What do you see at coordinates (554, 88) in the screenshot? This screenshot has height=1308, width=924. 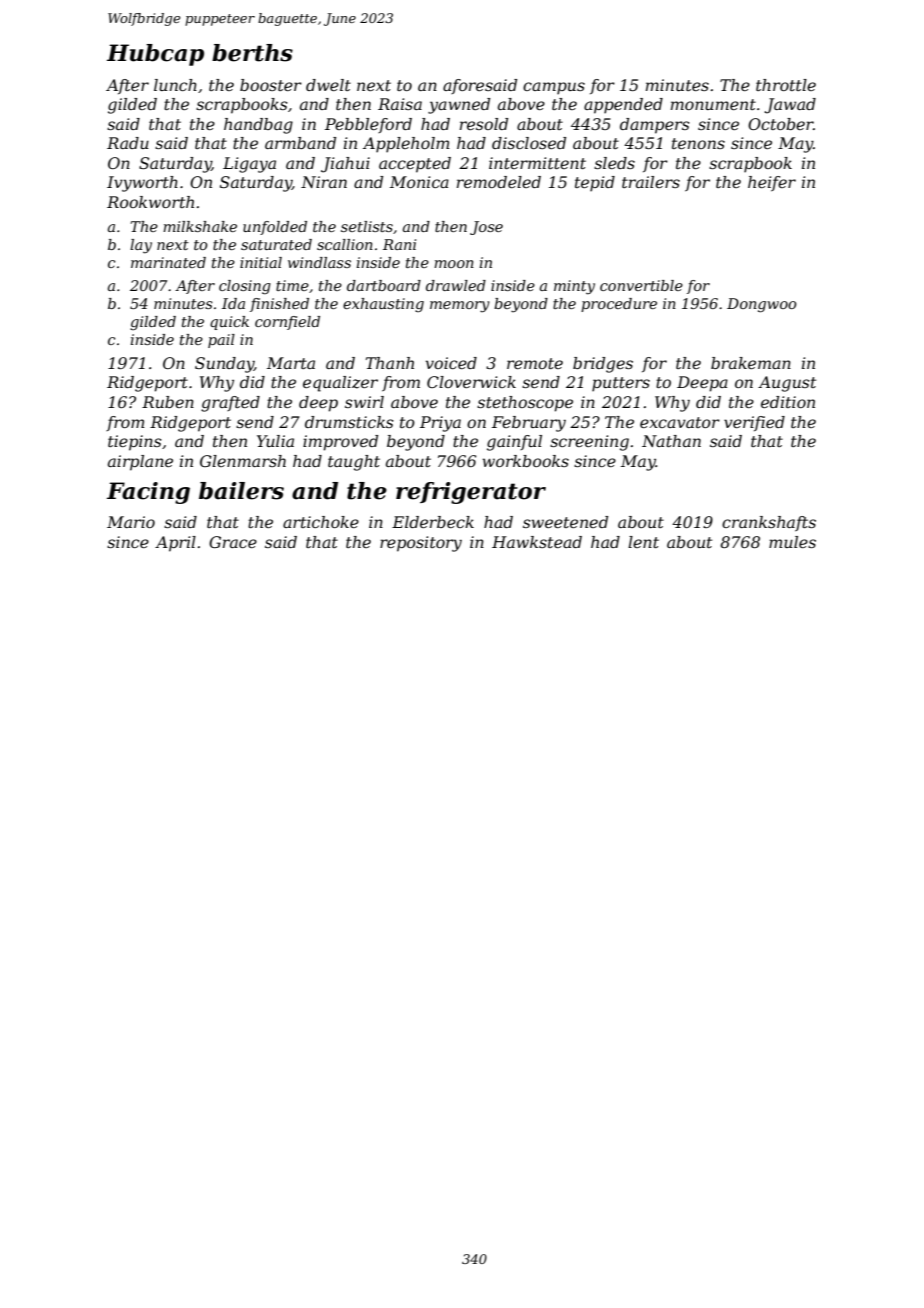 I see `campus` at bounding box center [554, 88].
